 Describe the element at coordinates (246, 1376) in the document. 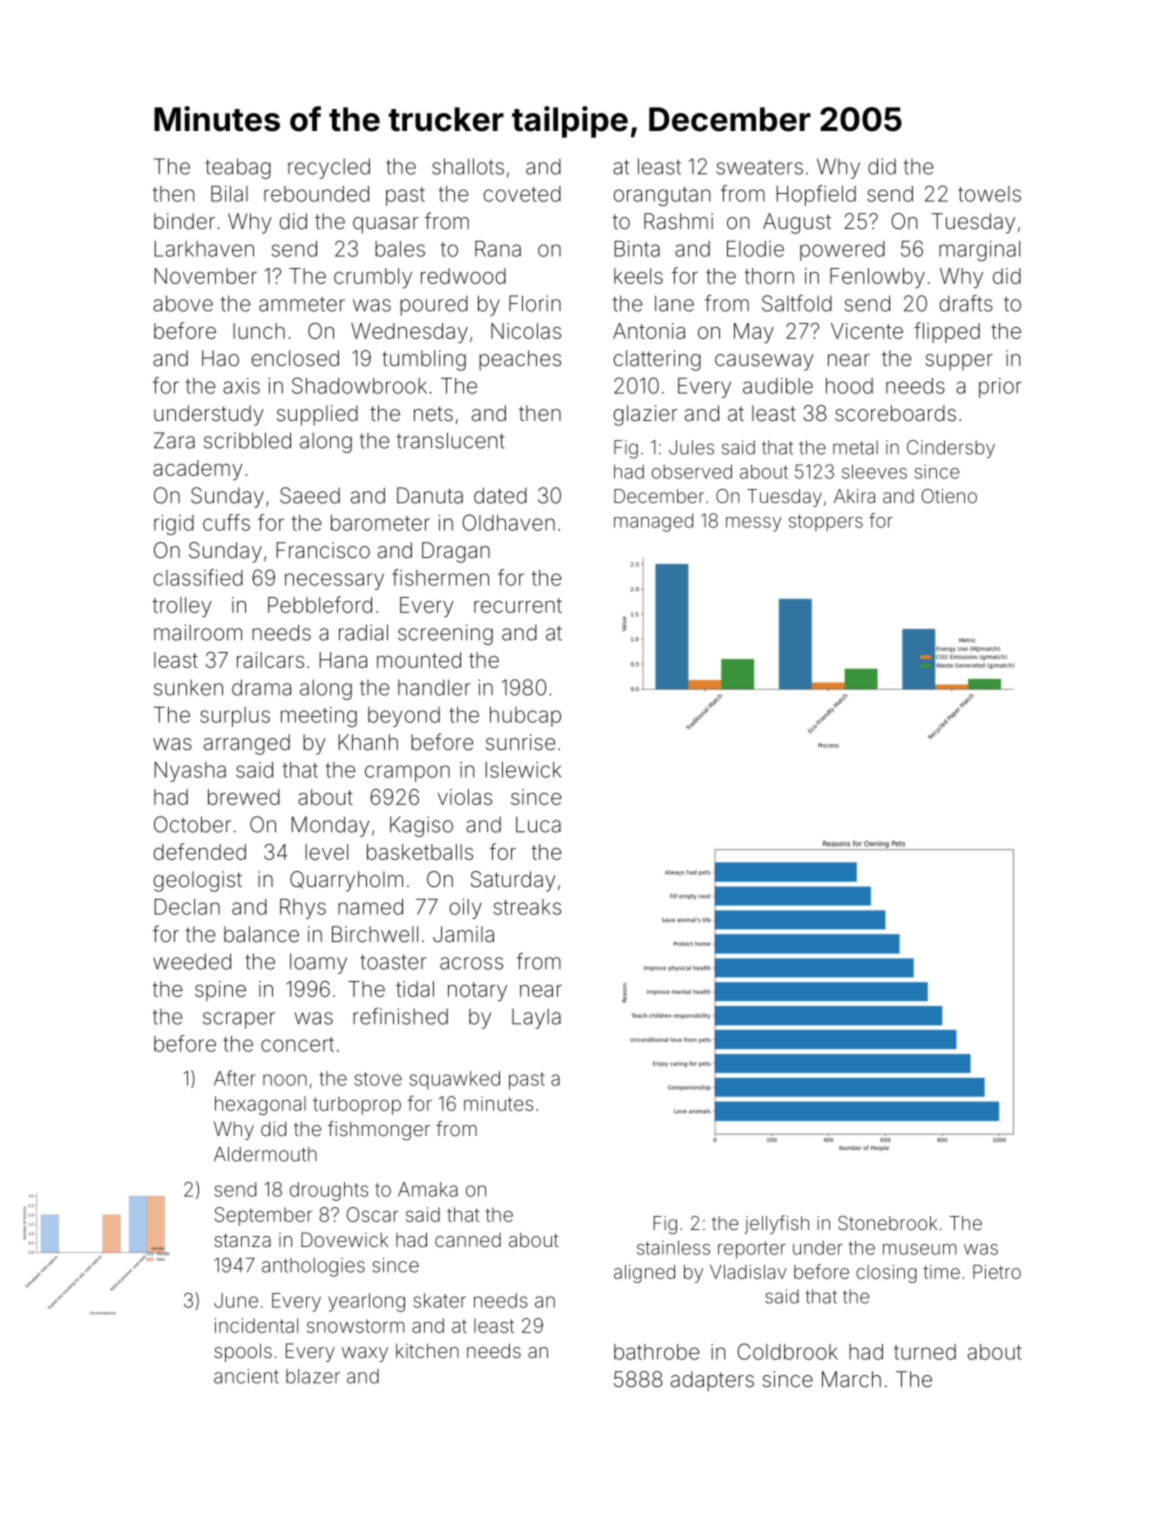

I see `ancient` at that location.
